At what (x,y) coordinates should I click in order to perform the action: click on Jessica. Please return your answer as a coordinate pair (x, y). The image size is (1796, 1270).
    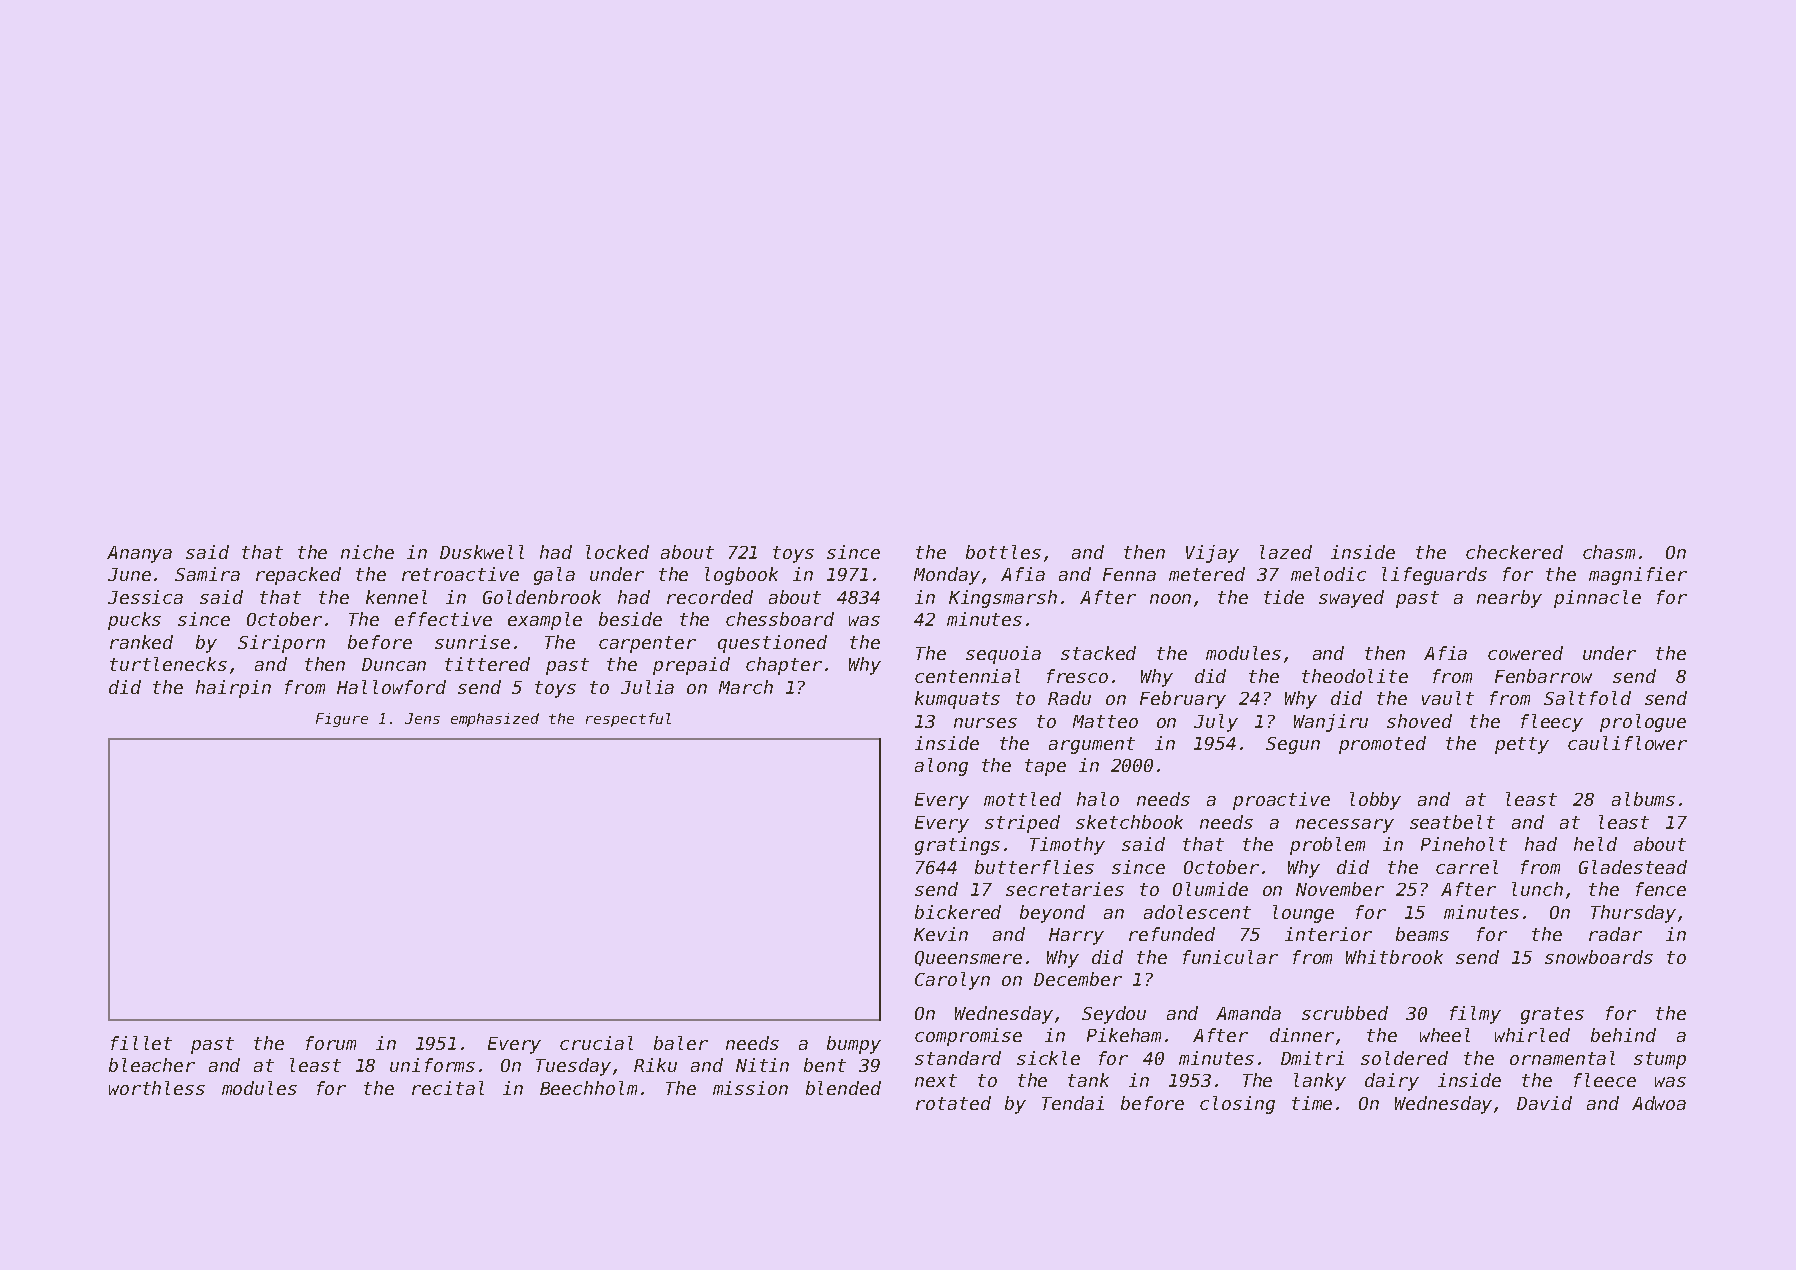
    Looking at the image, I should click on (145, 597).
